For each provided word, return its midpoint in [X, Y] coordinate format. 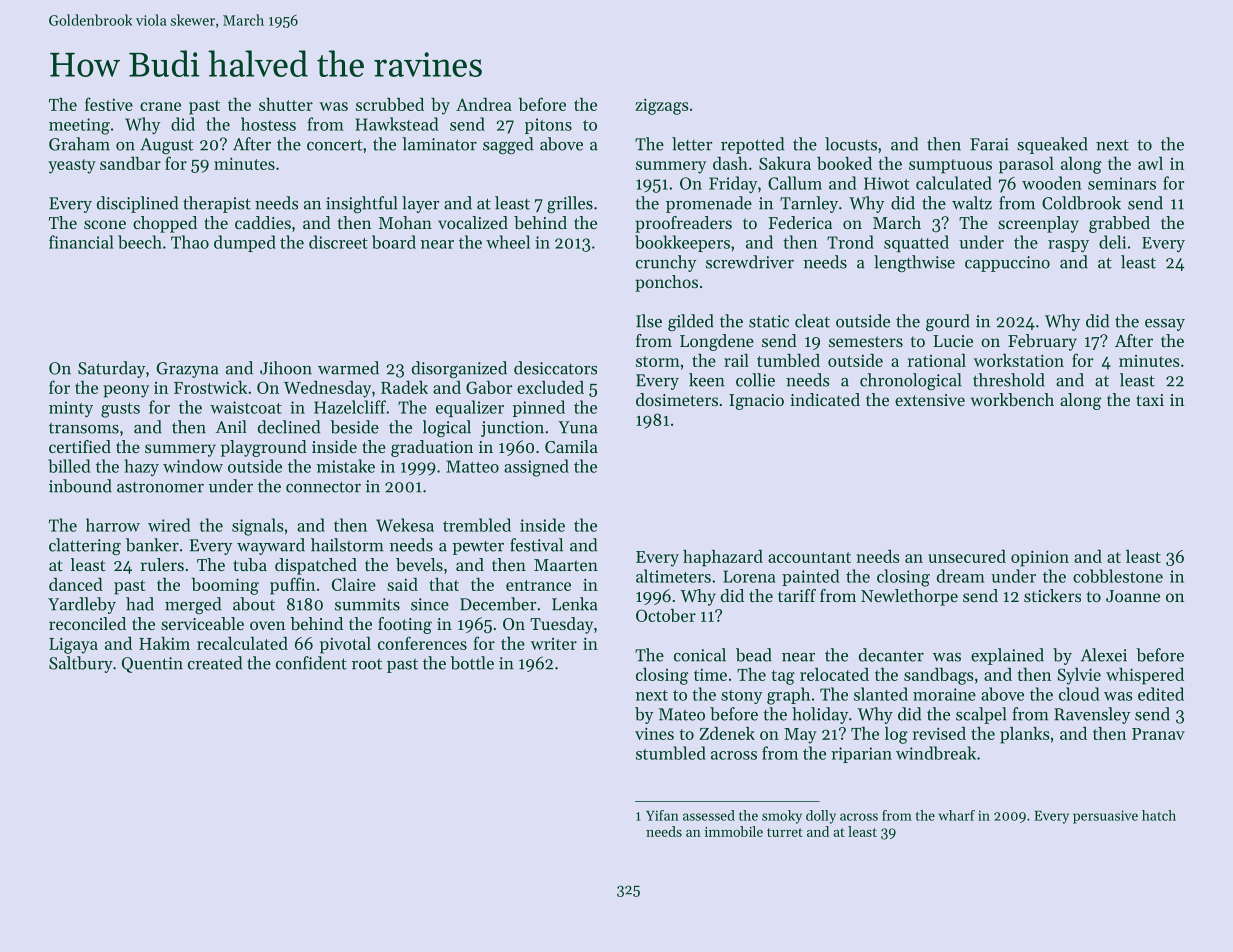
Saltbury [81, 664]
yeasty [72, 166]
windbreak [936, 753]
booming [225, 586]
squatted [916, 243]
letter [692, 144]
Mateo [682, 714]
